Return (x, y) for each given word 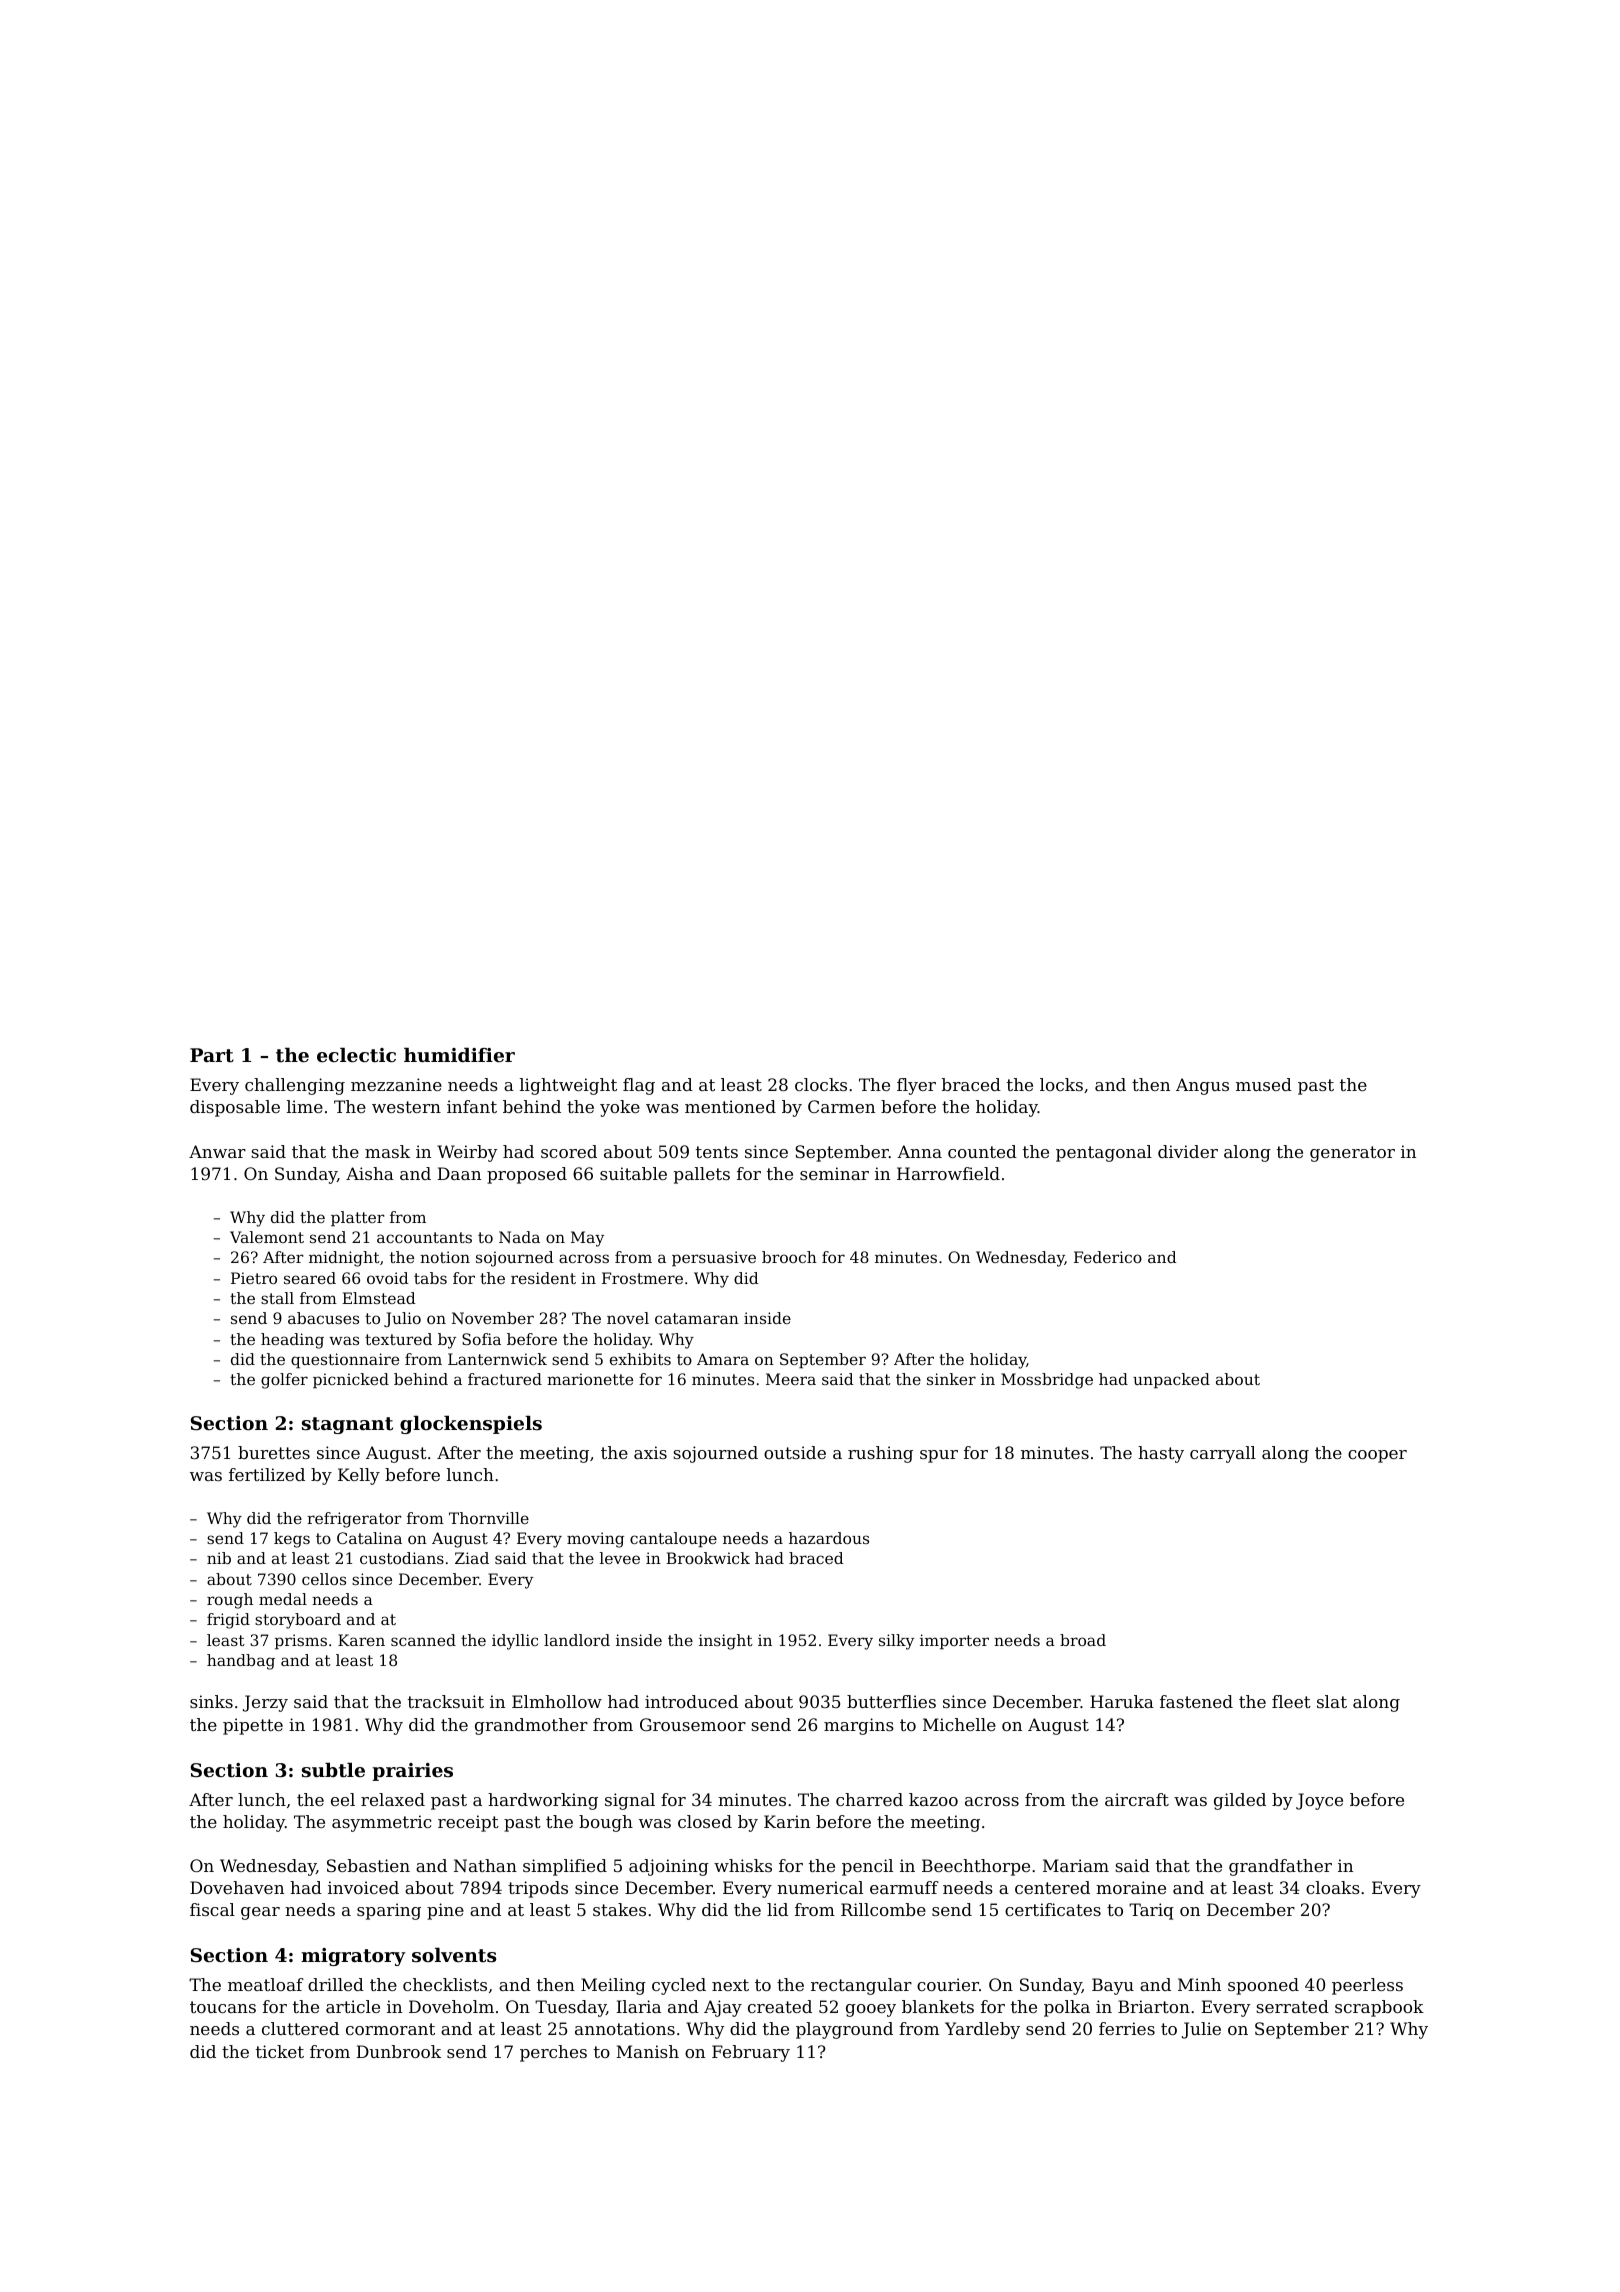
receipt (468, 1823)
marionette (590, 1379)
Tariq (1151, 1911)
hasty (1161, 1454)
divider (1188, 1151)
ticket (280, 2051)
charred (869, 1799)
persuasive (714, 1259)
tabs (430, 1278)
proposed (527, 1175)
